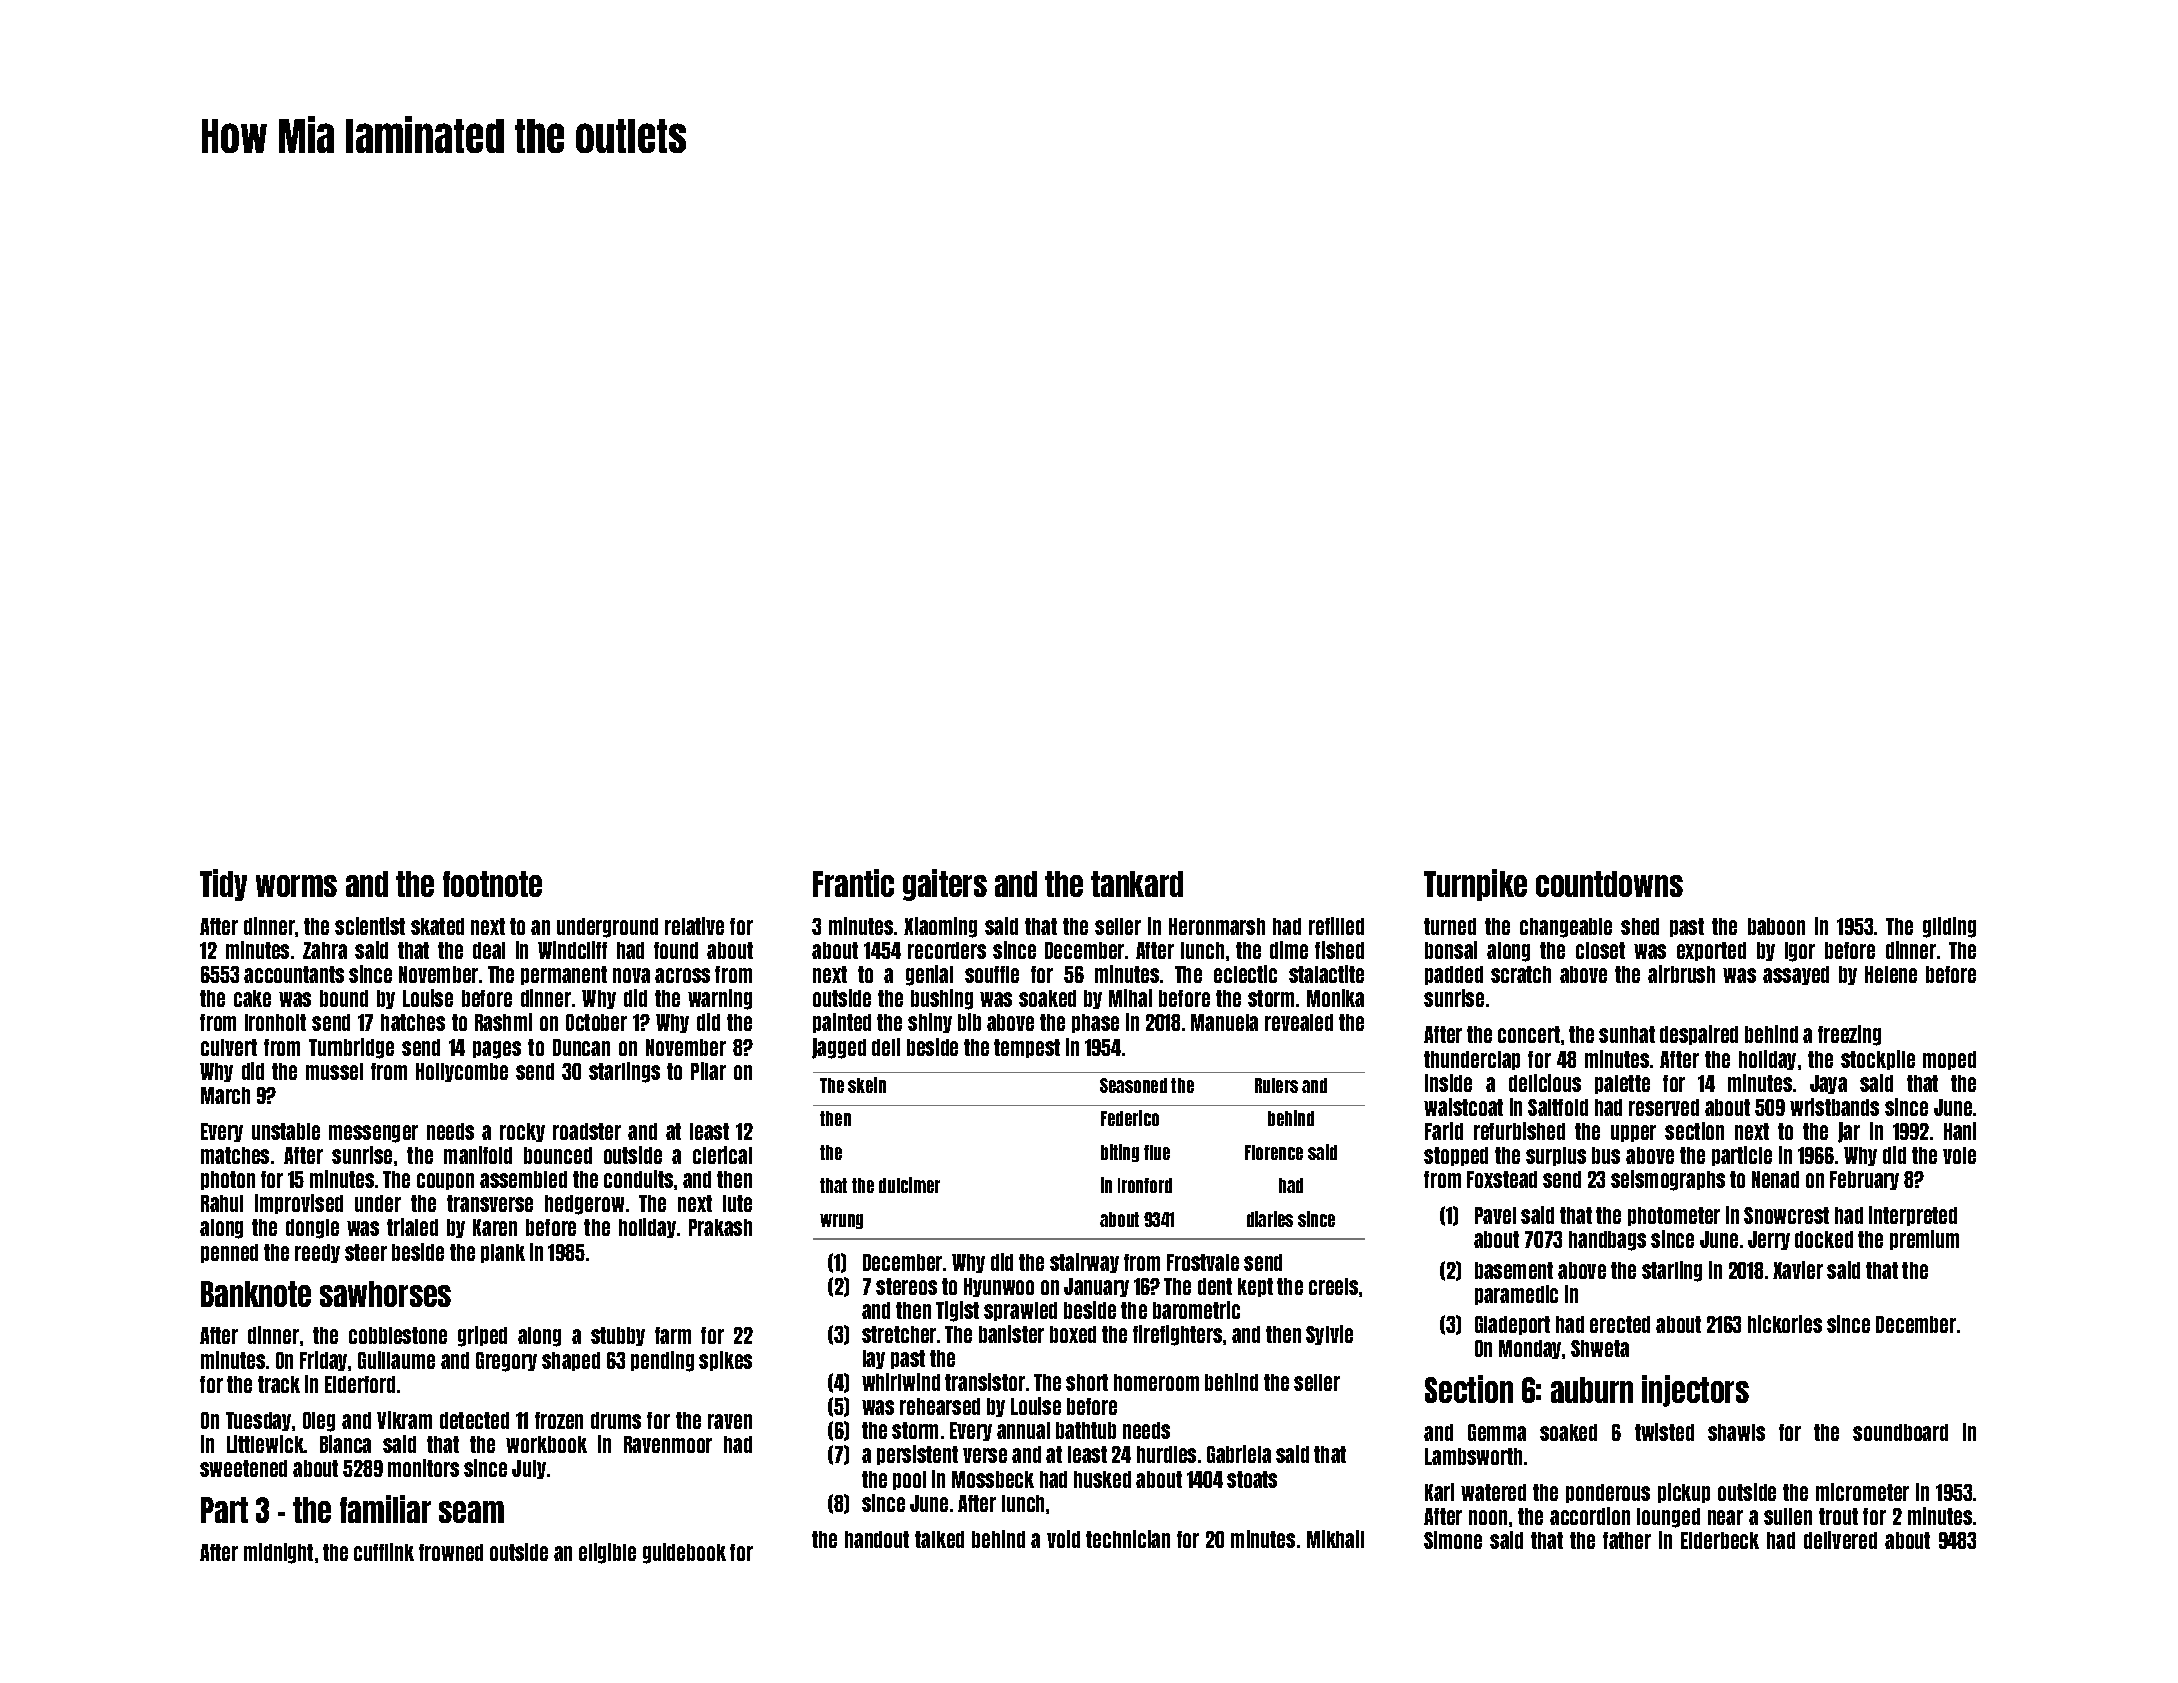  What do you see at coordinates (223, 885) in the page?
I see `Tidy` at bounding box center [223, 885].
